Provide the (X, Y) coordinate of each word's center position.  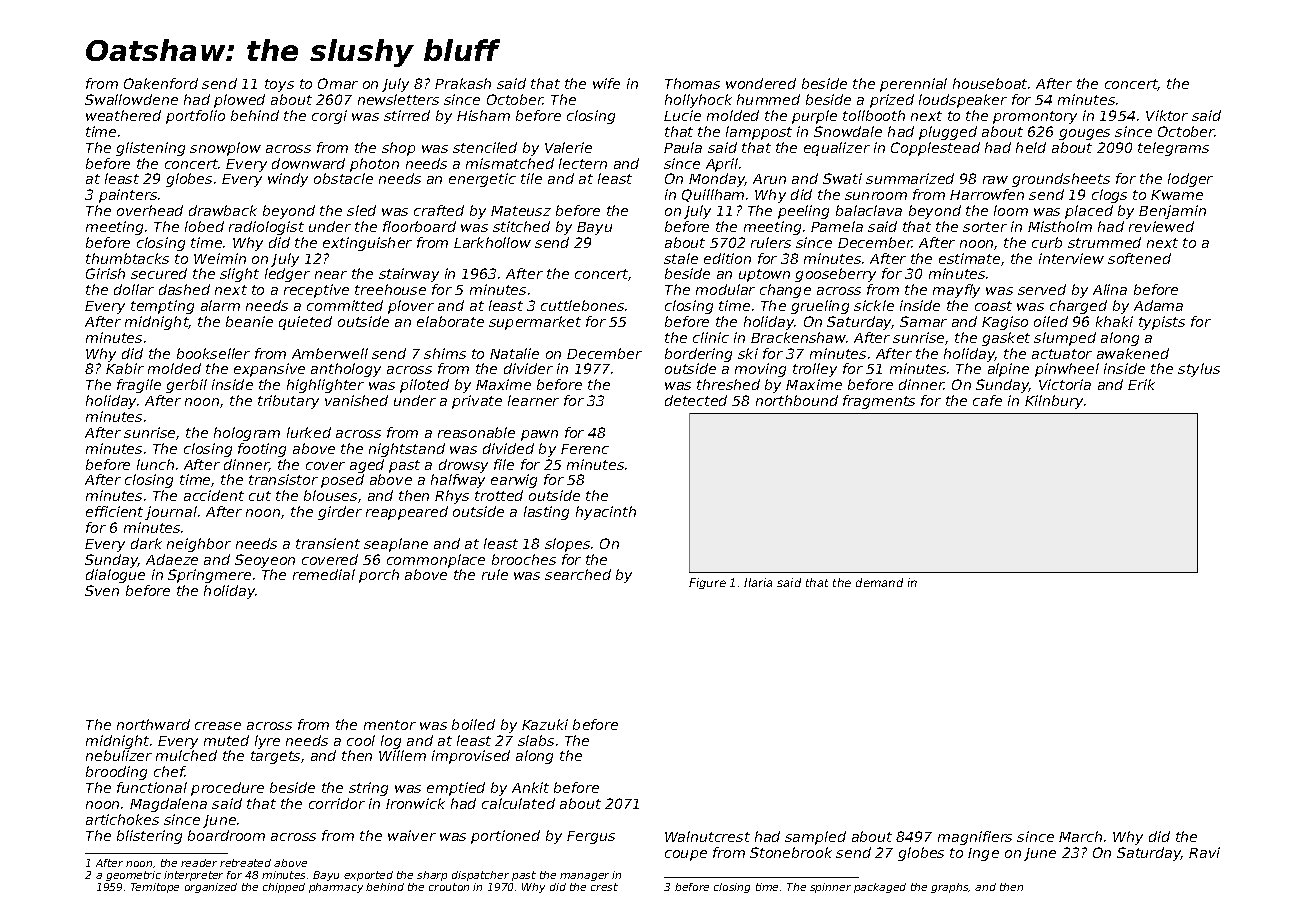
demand (879, 582)
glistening (150, 149)
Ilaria (758, 582)
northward (153, 724)
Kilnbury (1054, 402)
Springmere (209, 576)
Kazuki (545, 724)
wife (606, 83)
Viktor (1167, 115)
